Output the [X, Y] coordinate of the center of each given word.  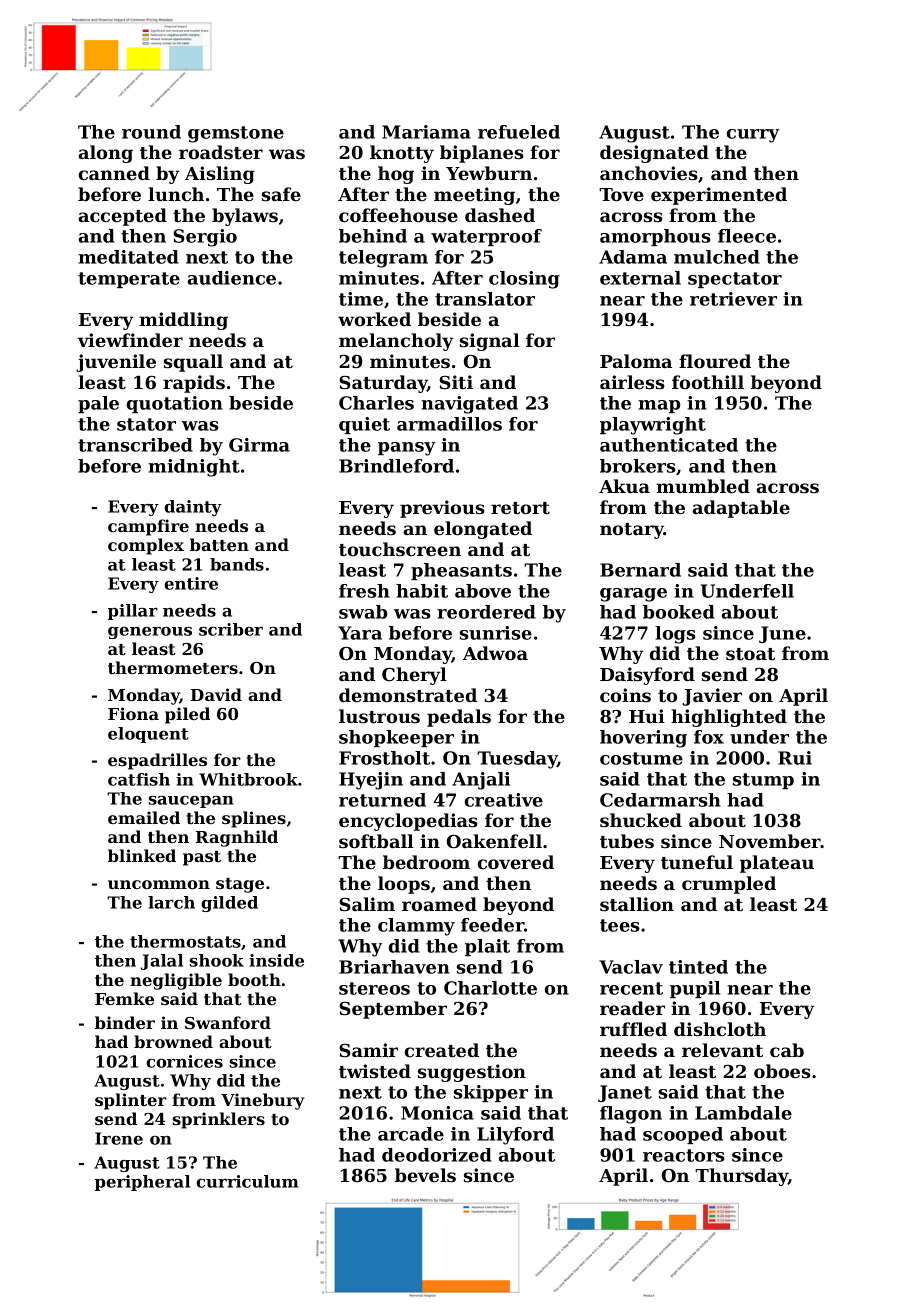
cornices [184, 1061]
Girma [259, 445]
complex [146, 546]
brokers [638, 466]
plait [487, 947]
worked [374, 319]
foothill [708, 382]
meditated [128, 257]
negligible [176, 981]
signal [490, 342]
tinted [698, 967]
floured [715, 361]
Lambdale [743, 1113]
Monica [437, 1113]
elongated [483, 530]
